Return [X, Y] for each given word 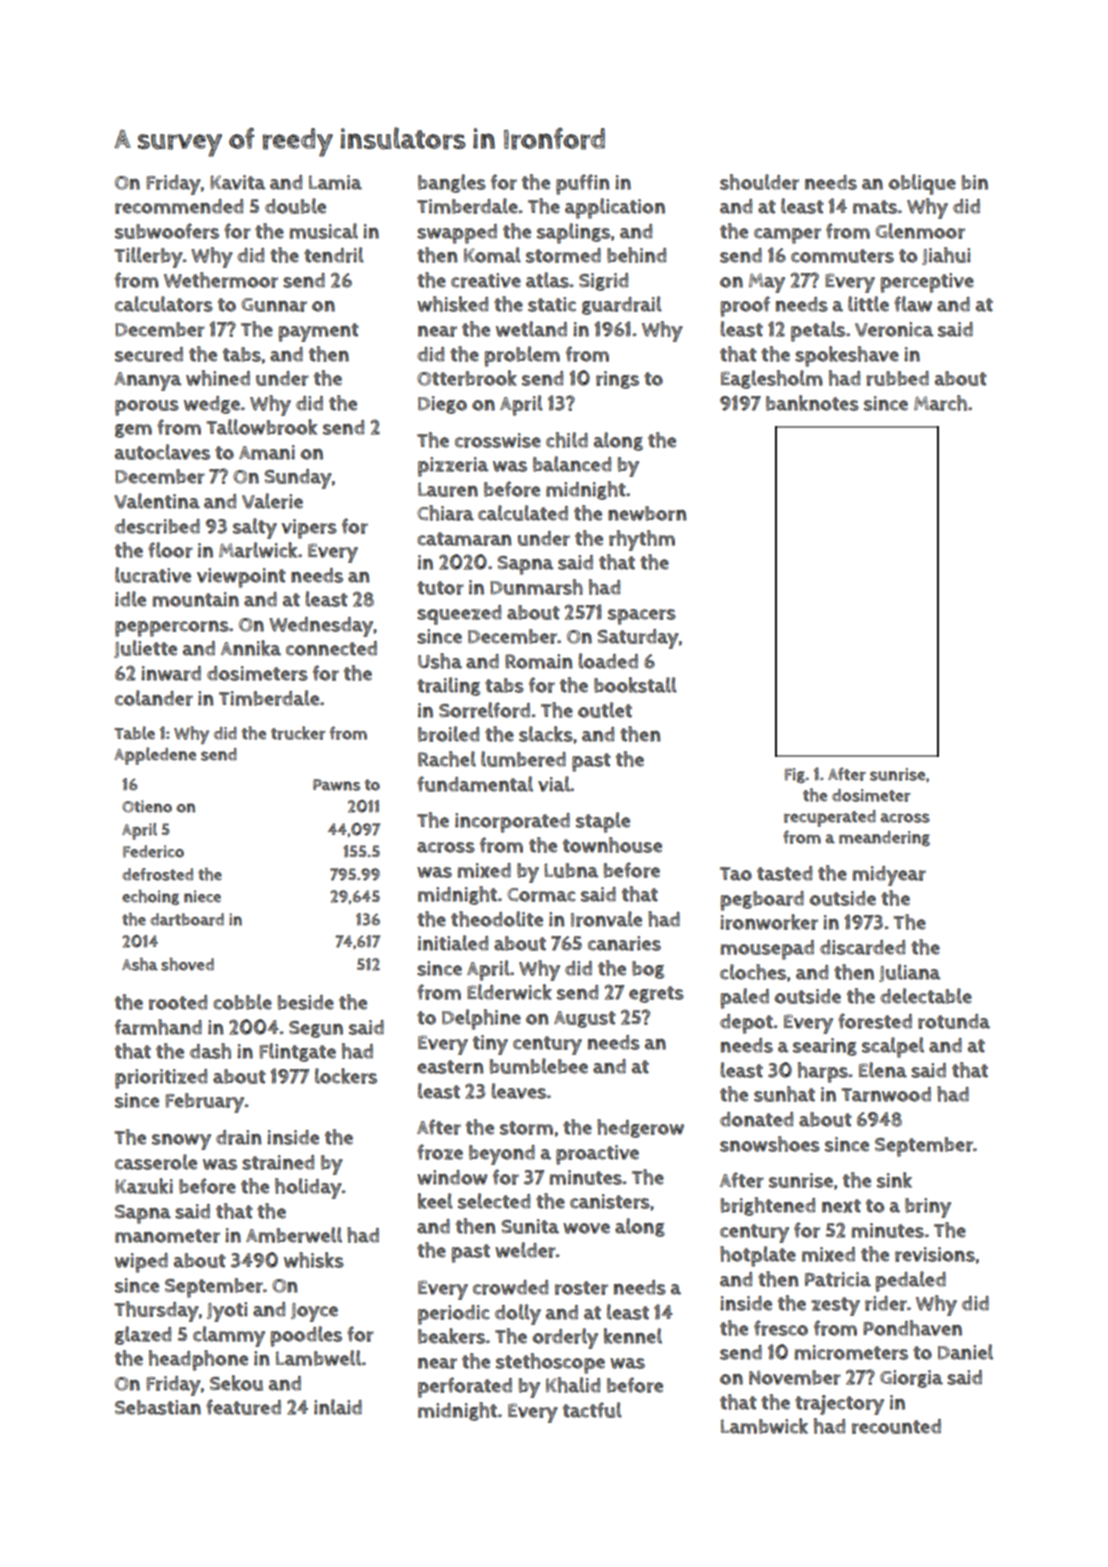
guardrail [622, 305]
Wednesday [321, 627]
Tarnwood [886, 1094]
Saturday [638, 639]
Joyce [314, 1312]
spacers [642, 617]
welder [525, 1250]
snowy [181, 1142]
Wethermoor [221, 280]
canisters [610, 1201]
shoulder [759, 182]
